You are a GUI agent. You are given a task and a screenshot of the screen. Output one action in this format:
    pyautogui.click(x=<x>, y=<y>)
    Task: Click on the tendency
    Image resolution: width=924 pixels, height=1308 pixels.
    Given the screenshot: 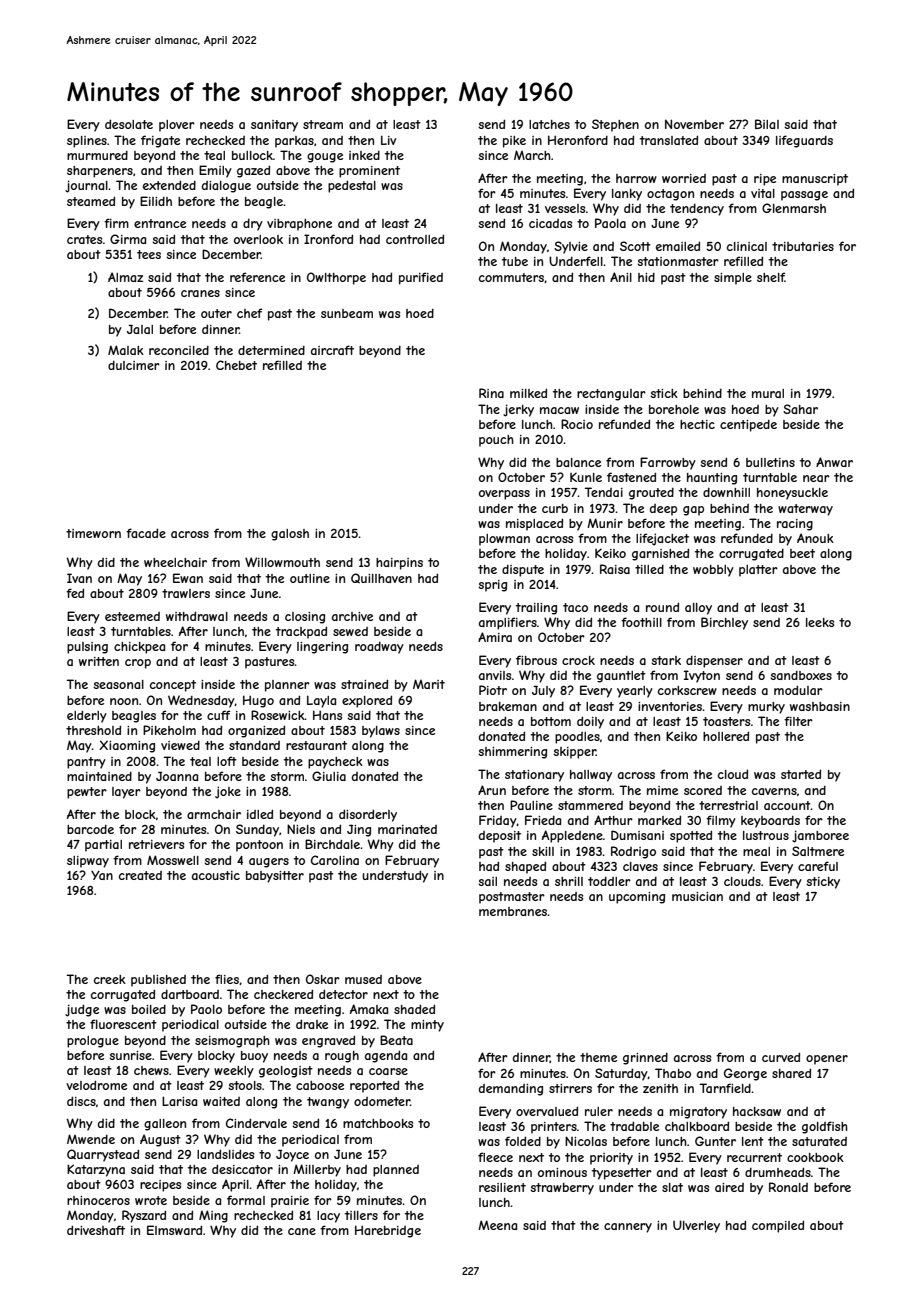 What is the action you would take?
    pyautogui.click(x=697, y=210)
